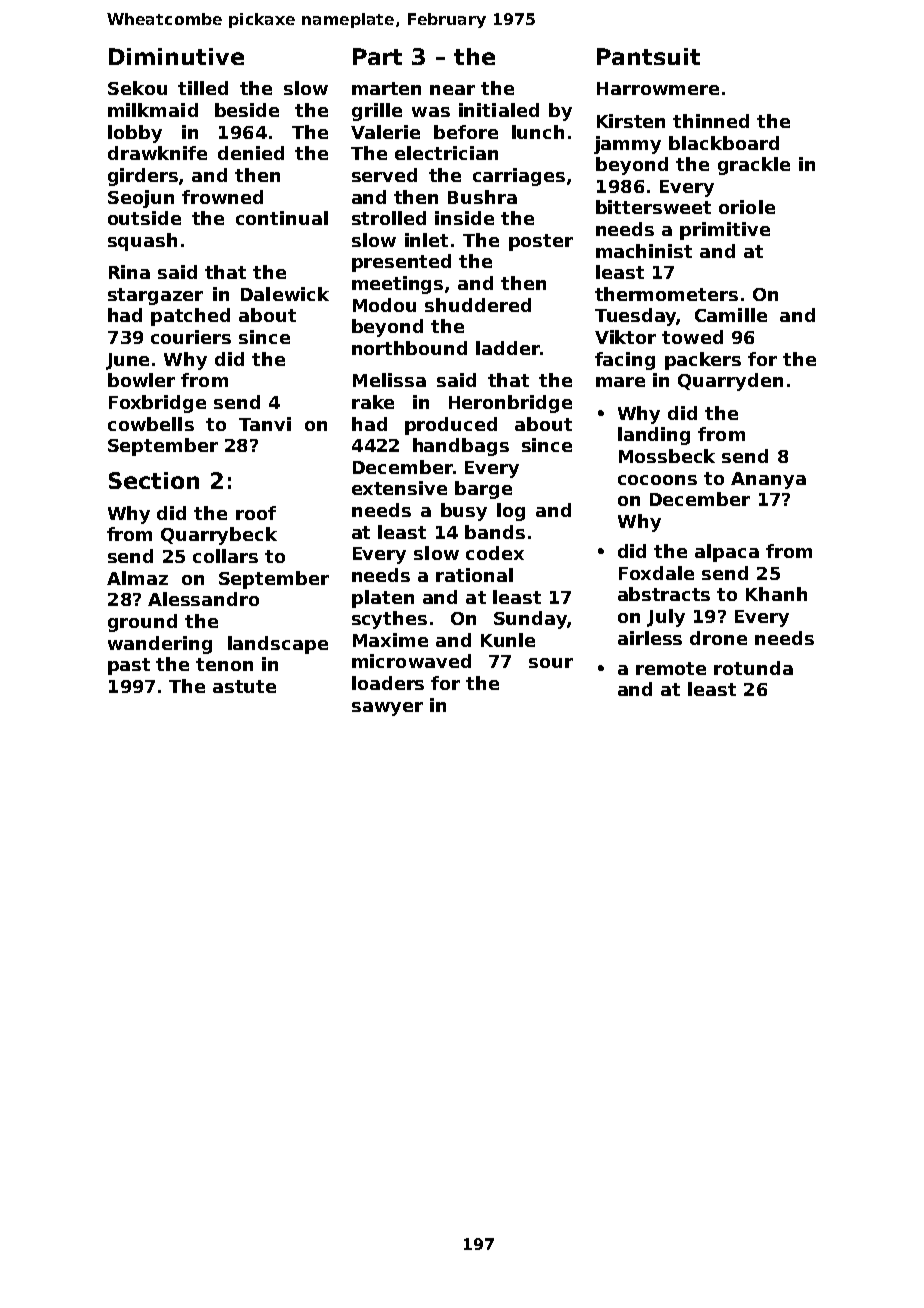 This page has height=1308, width=924. Describe the element at coordinates (658, 88) in the page. I see `Harrowmere` at that location.
